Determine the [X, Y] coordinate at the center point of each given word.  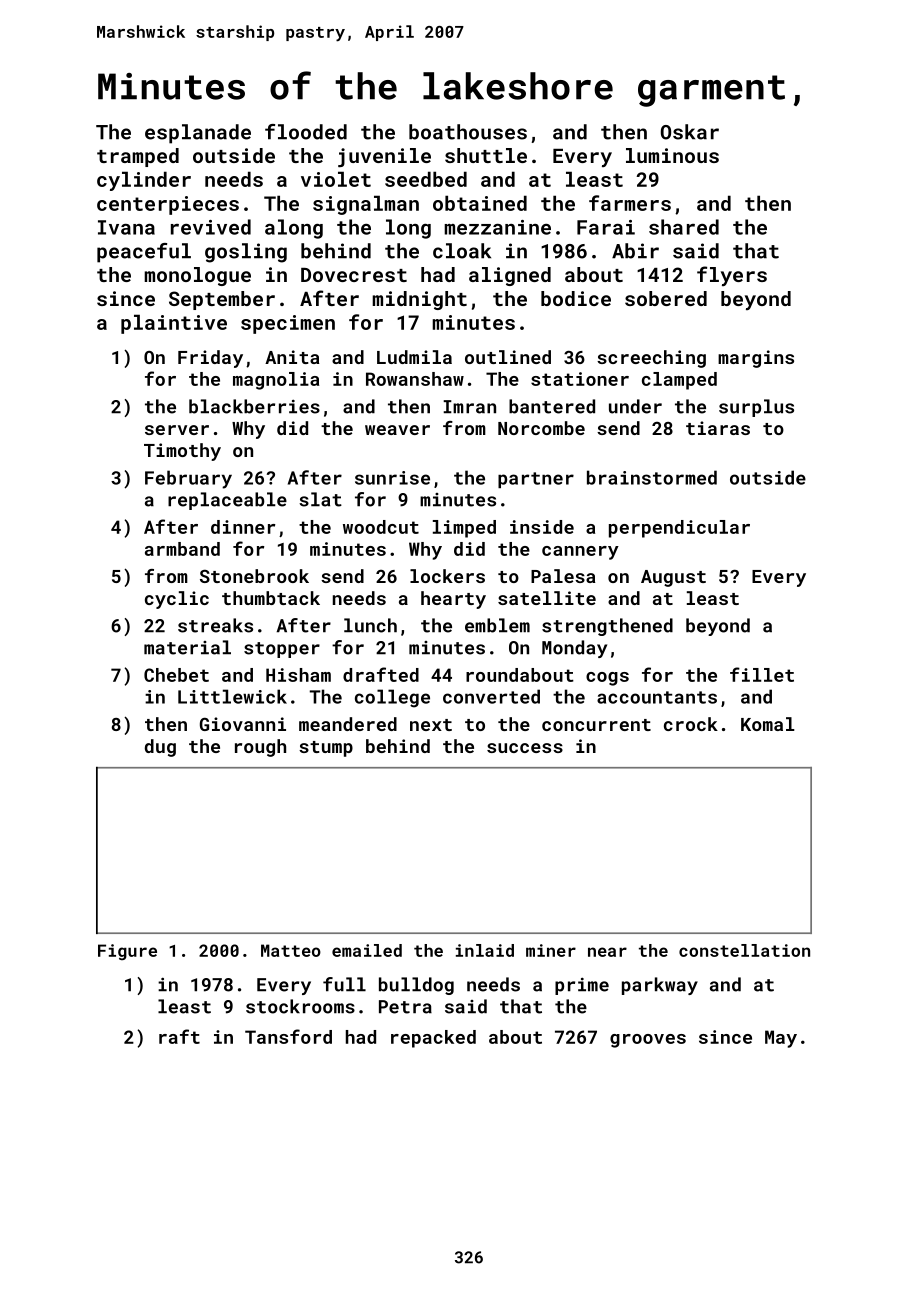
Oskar [690, 132]
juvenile [384, 158]
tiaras [718, 428]
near [607, 952]
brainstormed [652, 477]
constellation [744, 950]
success [525, 748]
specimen [288, 324]
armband [182, 549]
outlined [508, 357]
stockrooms [300, 1006]
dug [160, 748]
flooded [306, 132]
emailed [367, 950]
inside [542, 527]
